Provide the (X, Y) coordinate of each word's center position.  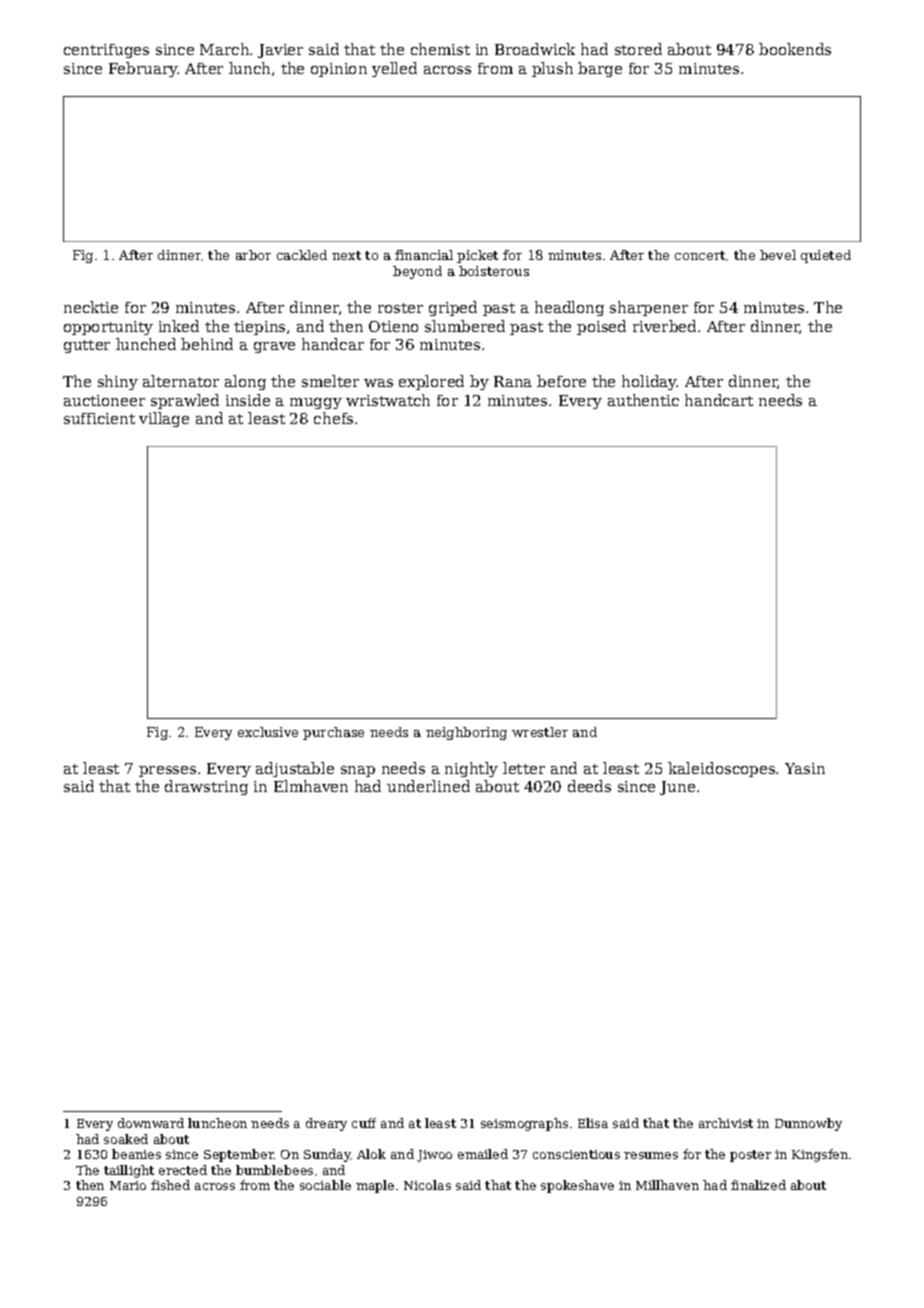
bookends (795, 49)
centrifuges (106, 51)
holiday (649, 382)
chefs (333, 418)
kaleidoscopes (721, 769)
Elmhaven (311, 786)
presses (167, 771)
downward (151, 1123)
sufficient (99, 418)
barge (600, 69)
